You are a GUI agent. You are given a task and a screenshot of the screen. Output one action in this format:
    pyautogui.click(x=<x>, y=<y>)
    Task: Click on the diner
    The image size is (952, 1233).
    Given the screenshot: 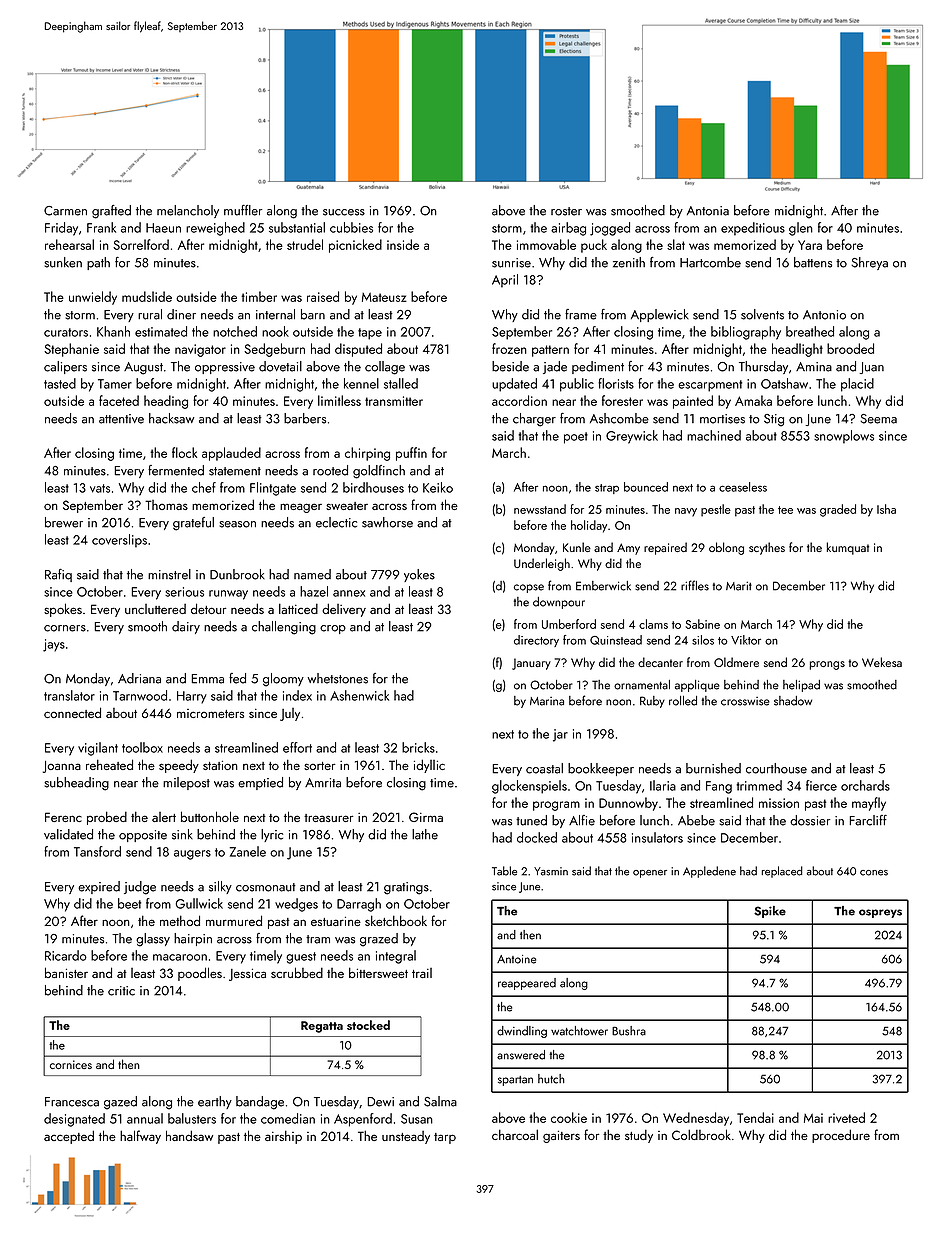 What is the action you would take?
    pyautogui.click(x=181, y=314)
